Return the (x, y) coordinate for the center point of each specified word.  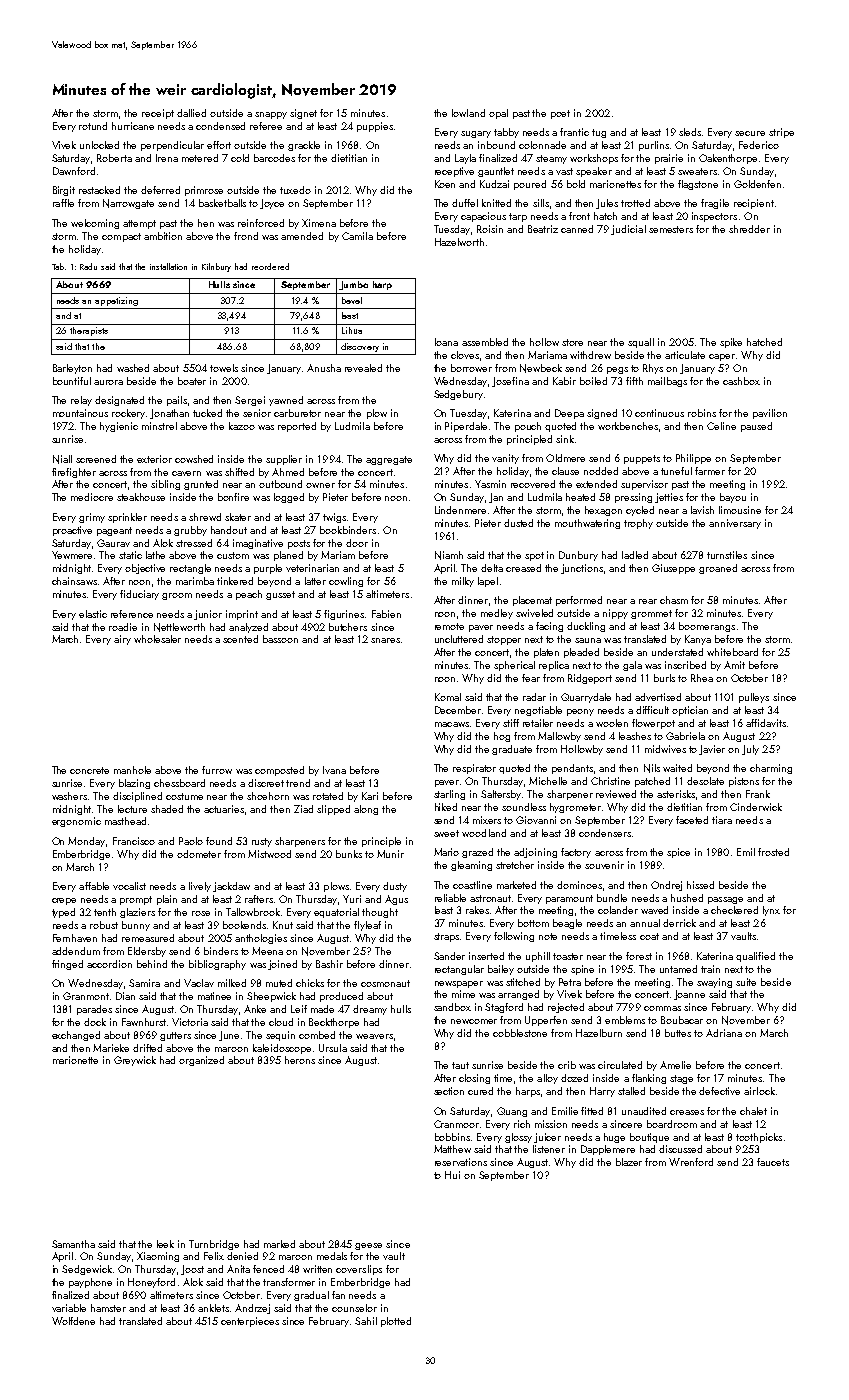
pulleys (754, 698)
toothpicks (759, 1138)
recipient (754, 204)
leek (165, 1244)
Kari (370, 796)
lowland (468, 113)
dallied (191, 113)
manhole (132, 770)
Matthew (452, 1149)
